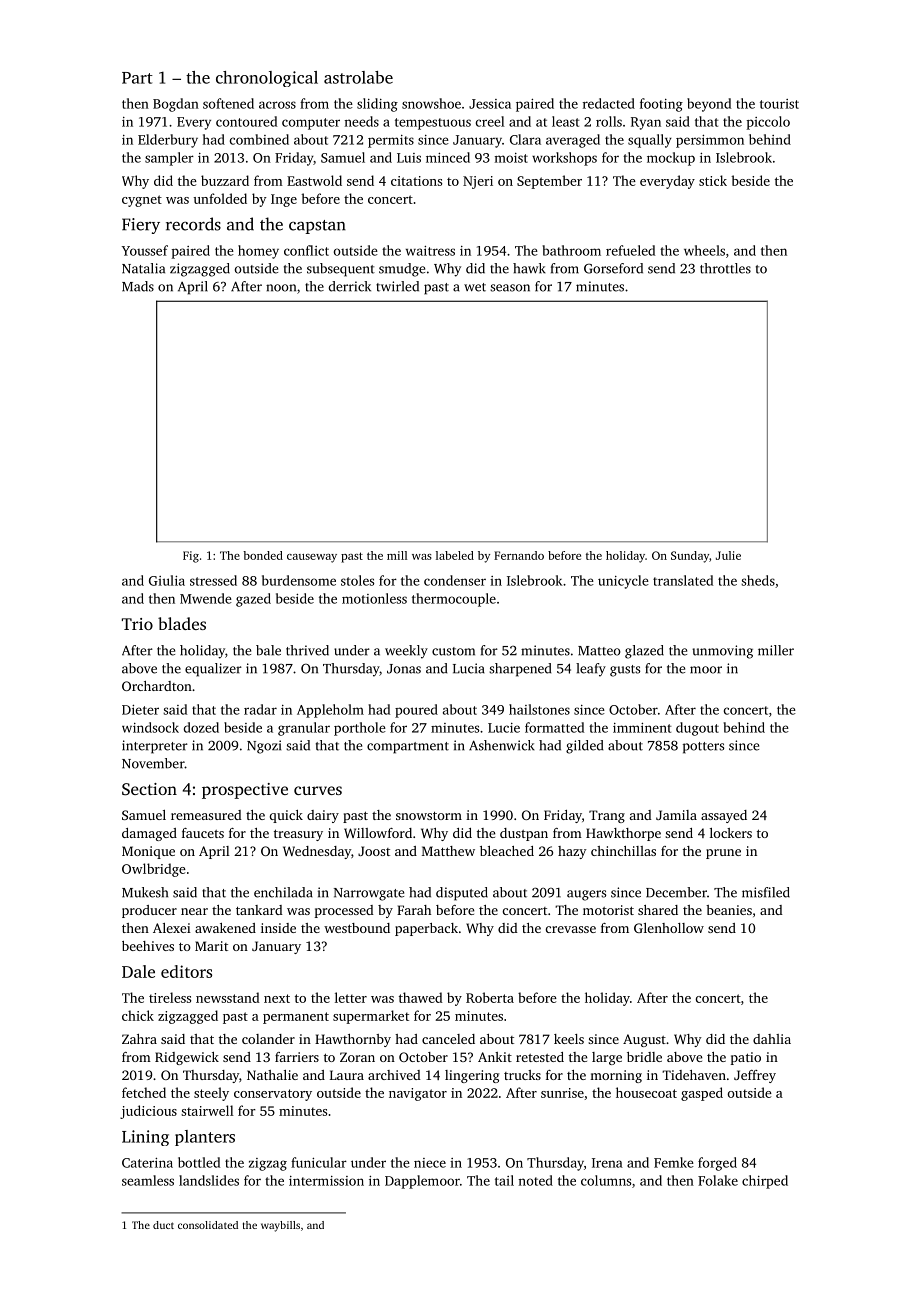  What do you see at coordinates (225, 180) in the screenshot?
I see `buzzard` at bounding box center [225, 180].
